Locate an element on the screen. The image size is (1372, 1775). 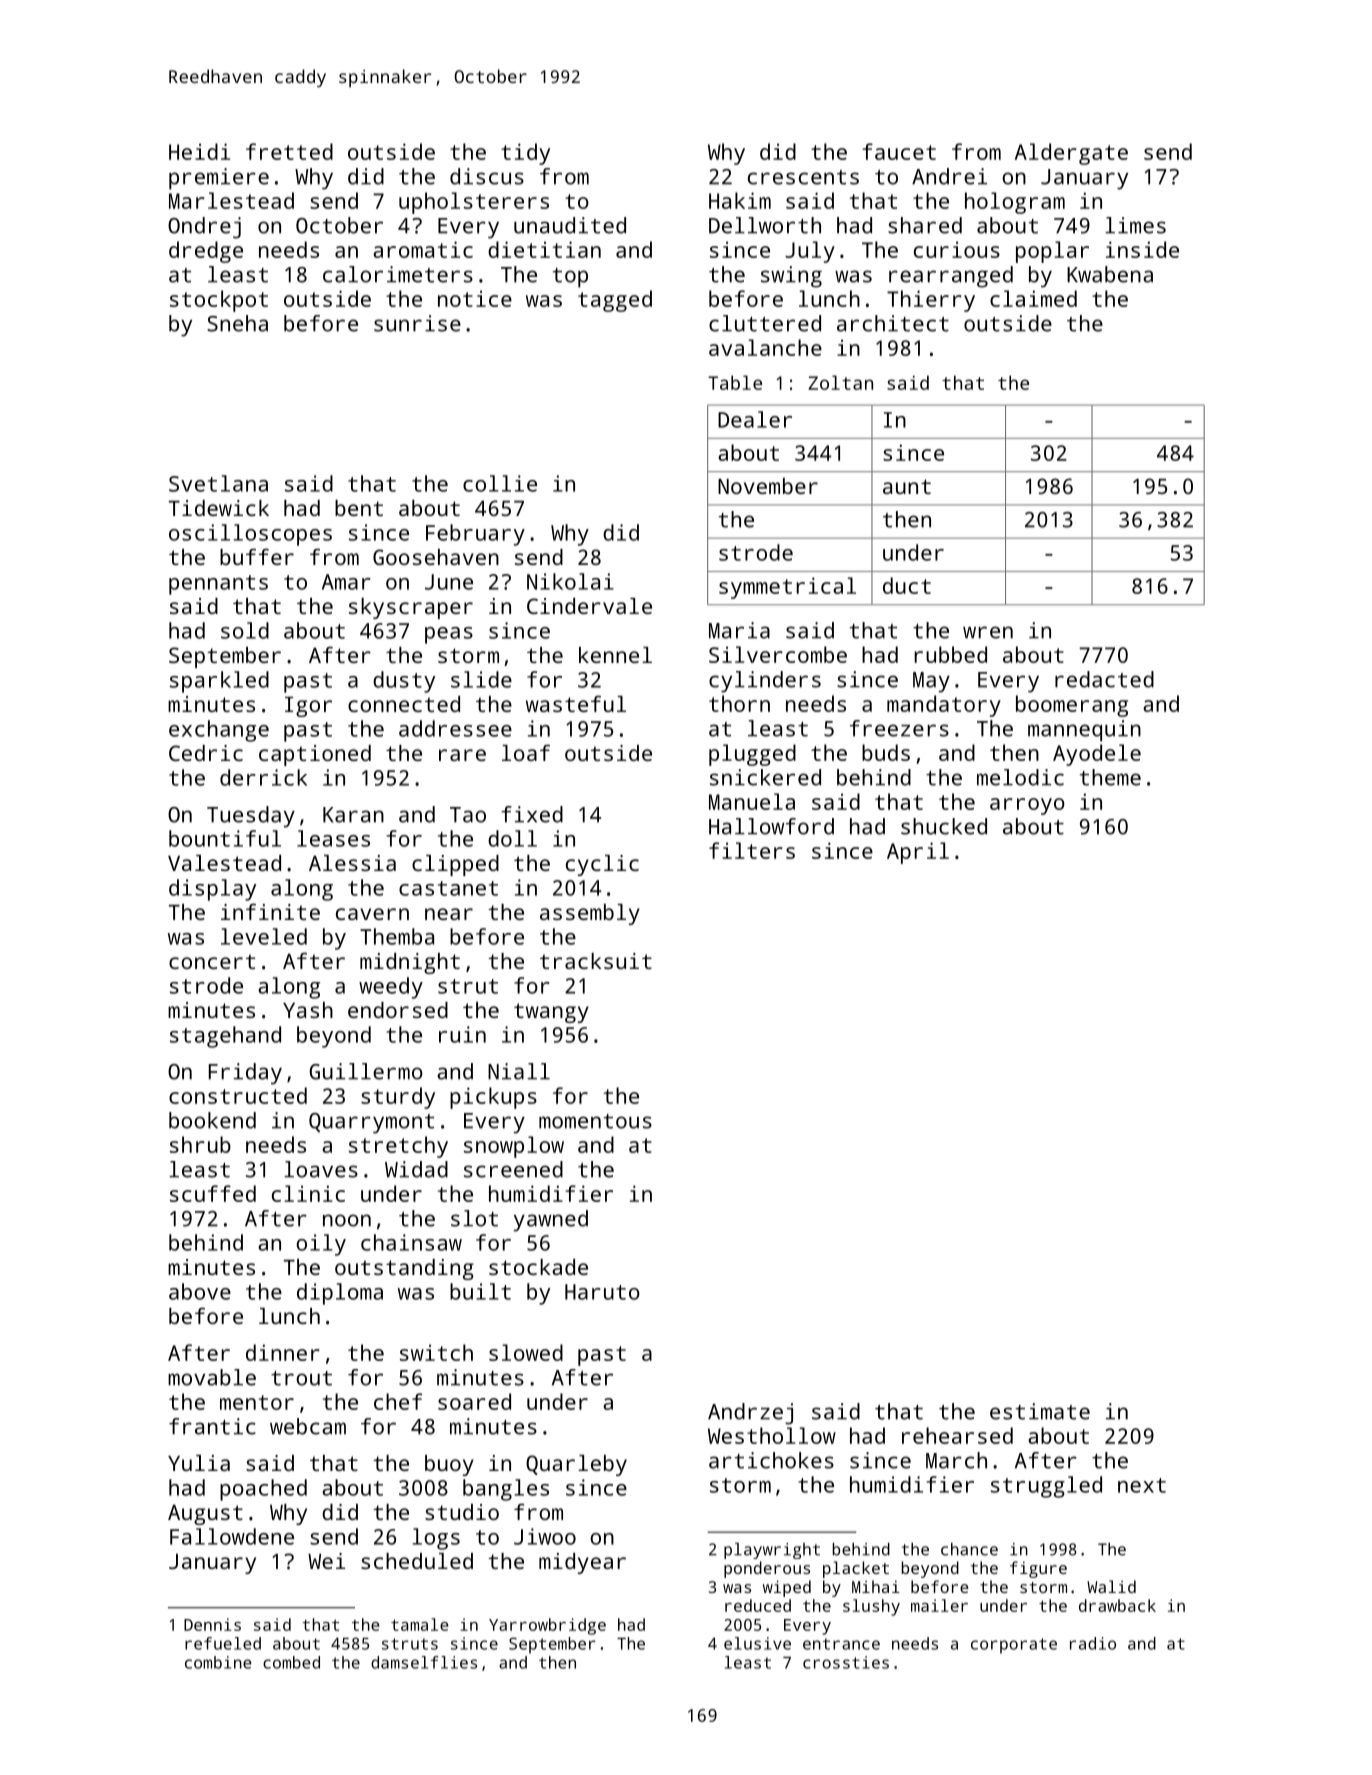
limes is located at coordinates (1135, 225).
